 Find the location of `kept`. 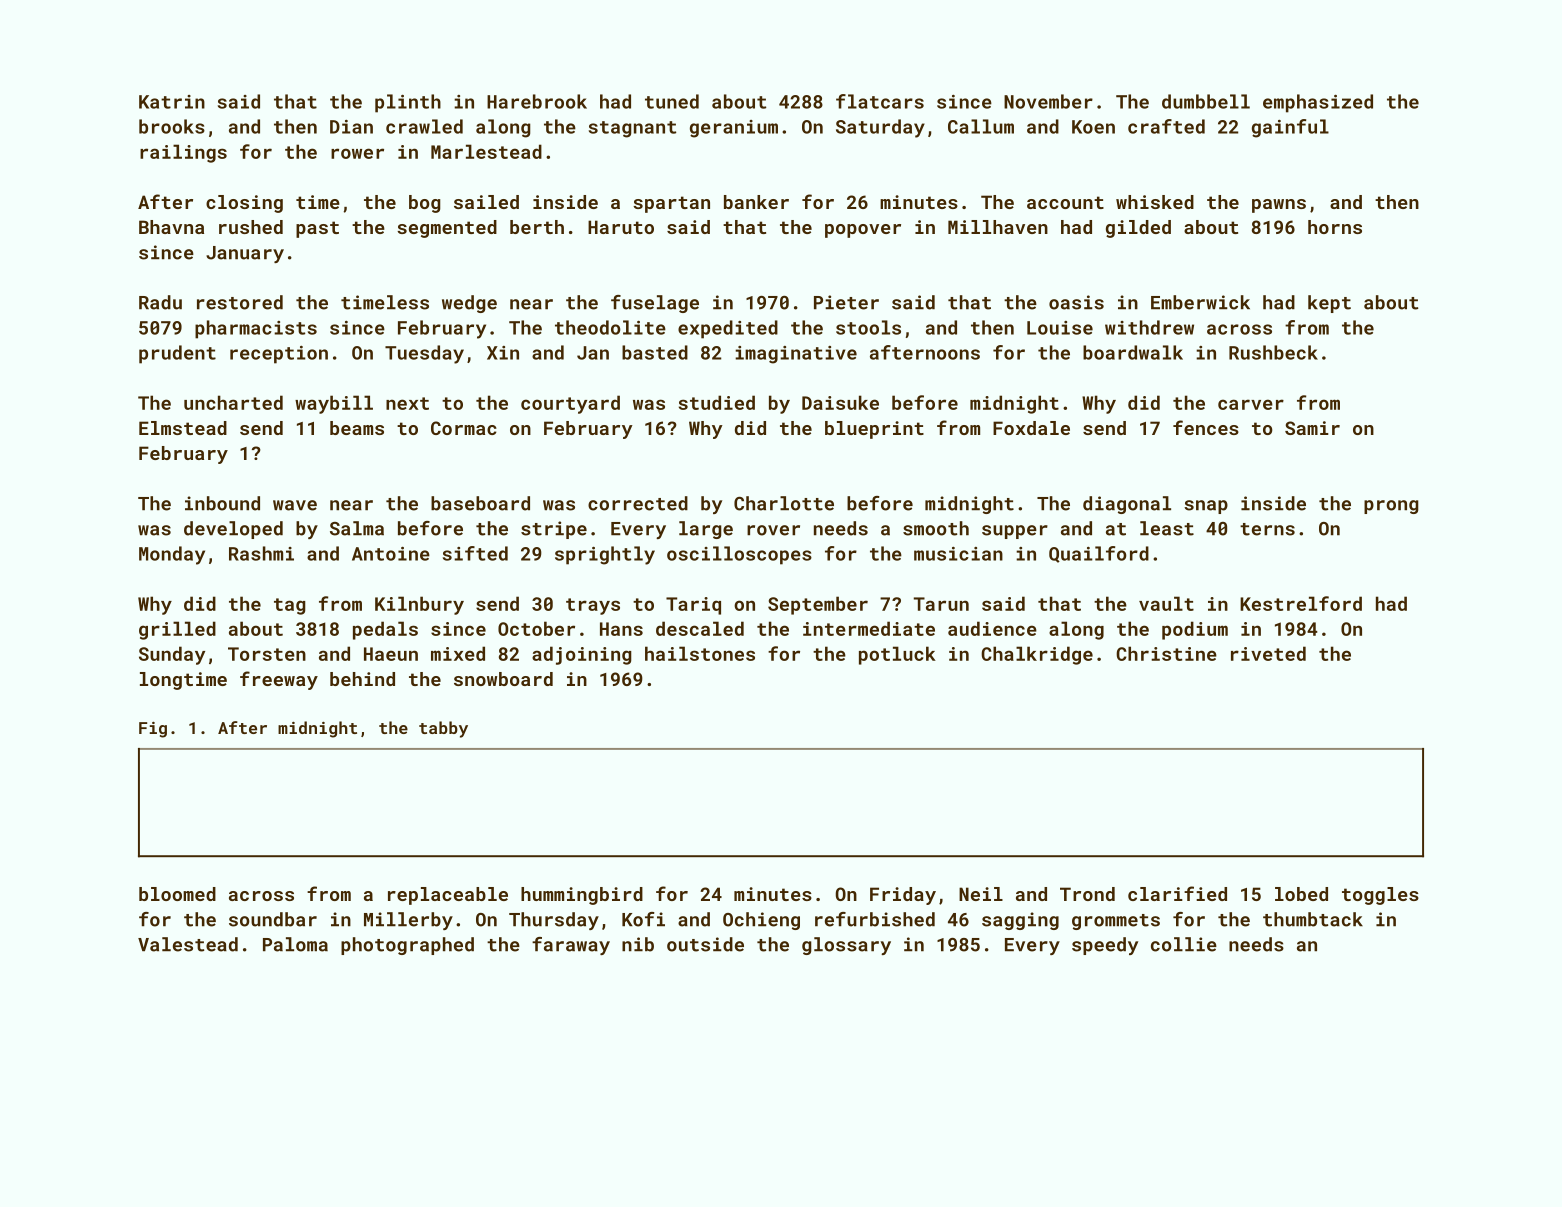

kept is located at coordinates (1329, 304).
